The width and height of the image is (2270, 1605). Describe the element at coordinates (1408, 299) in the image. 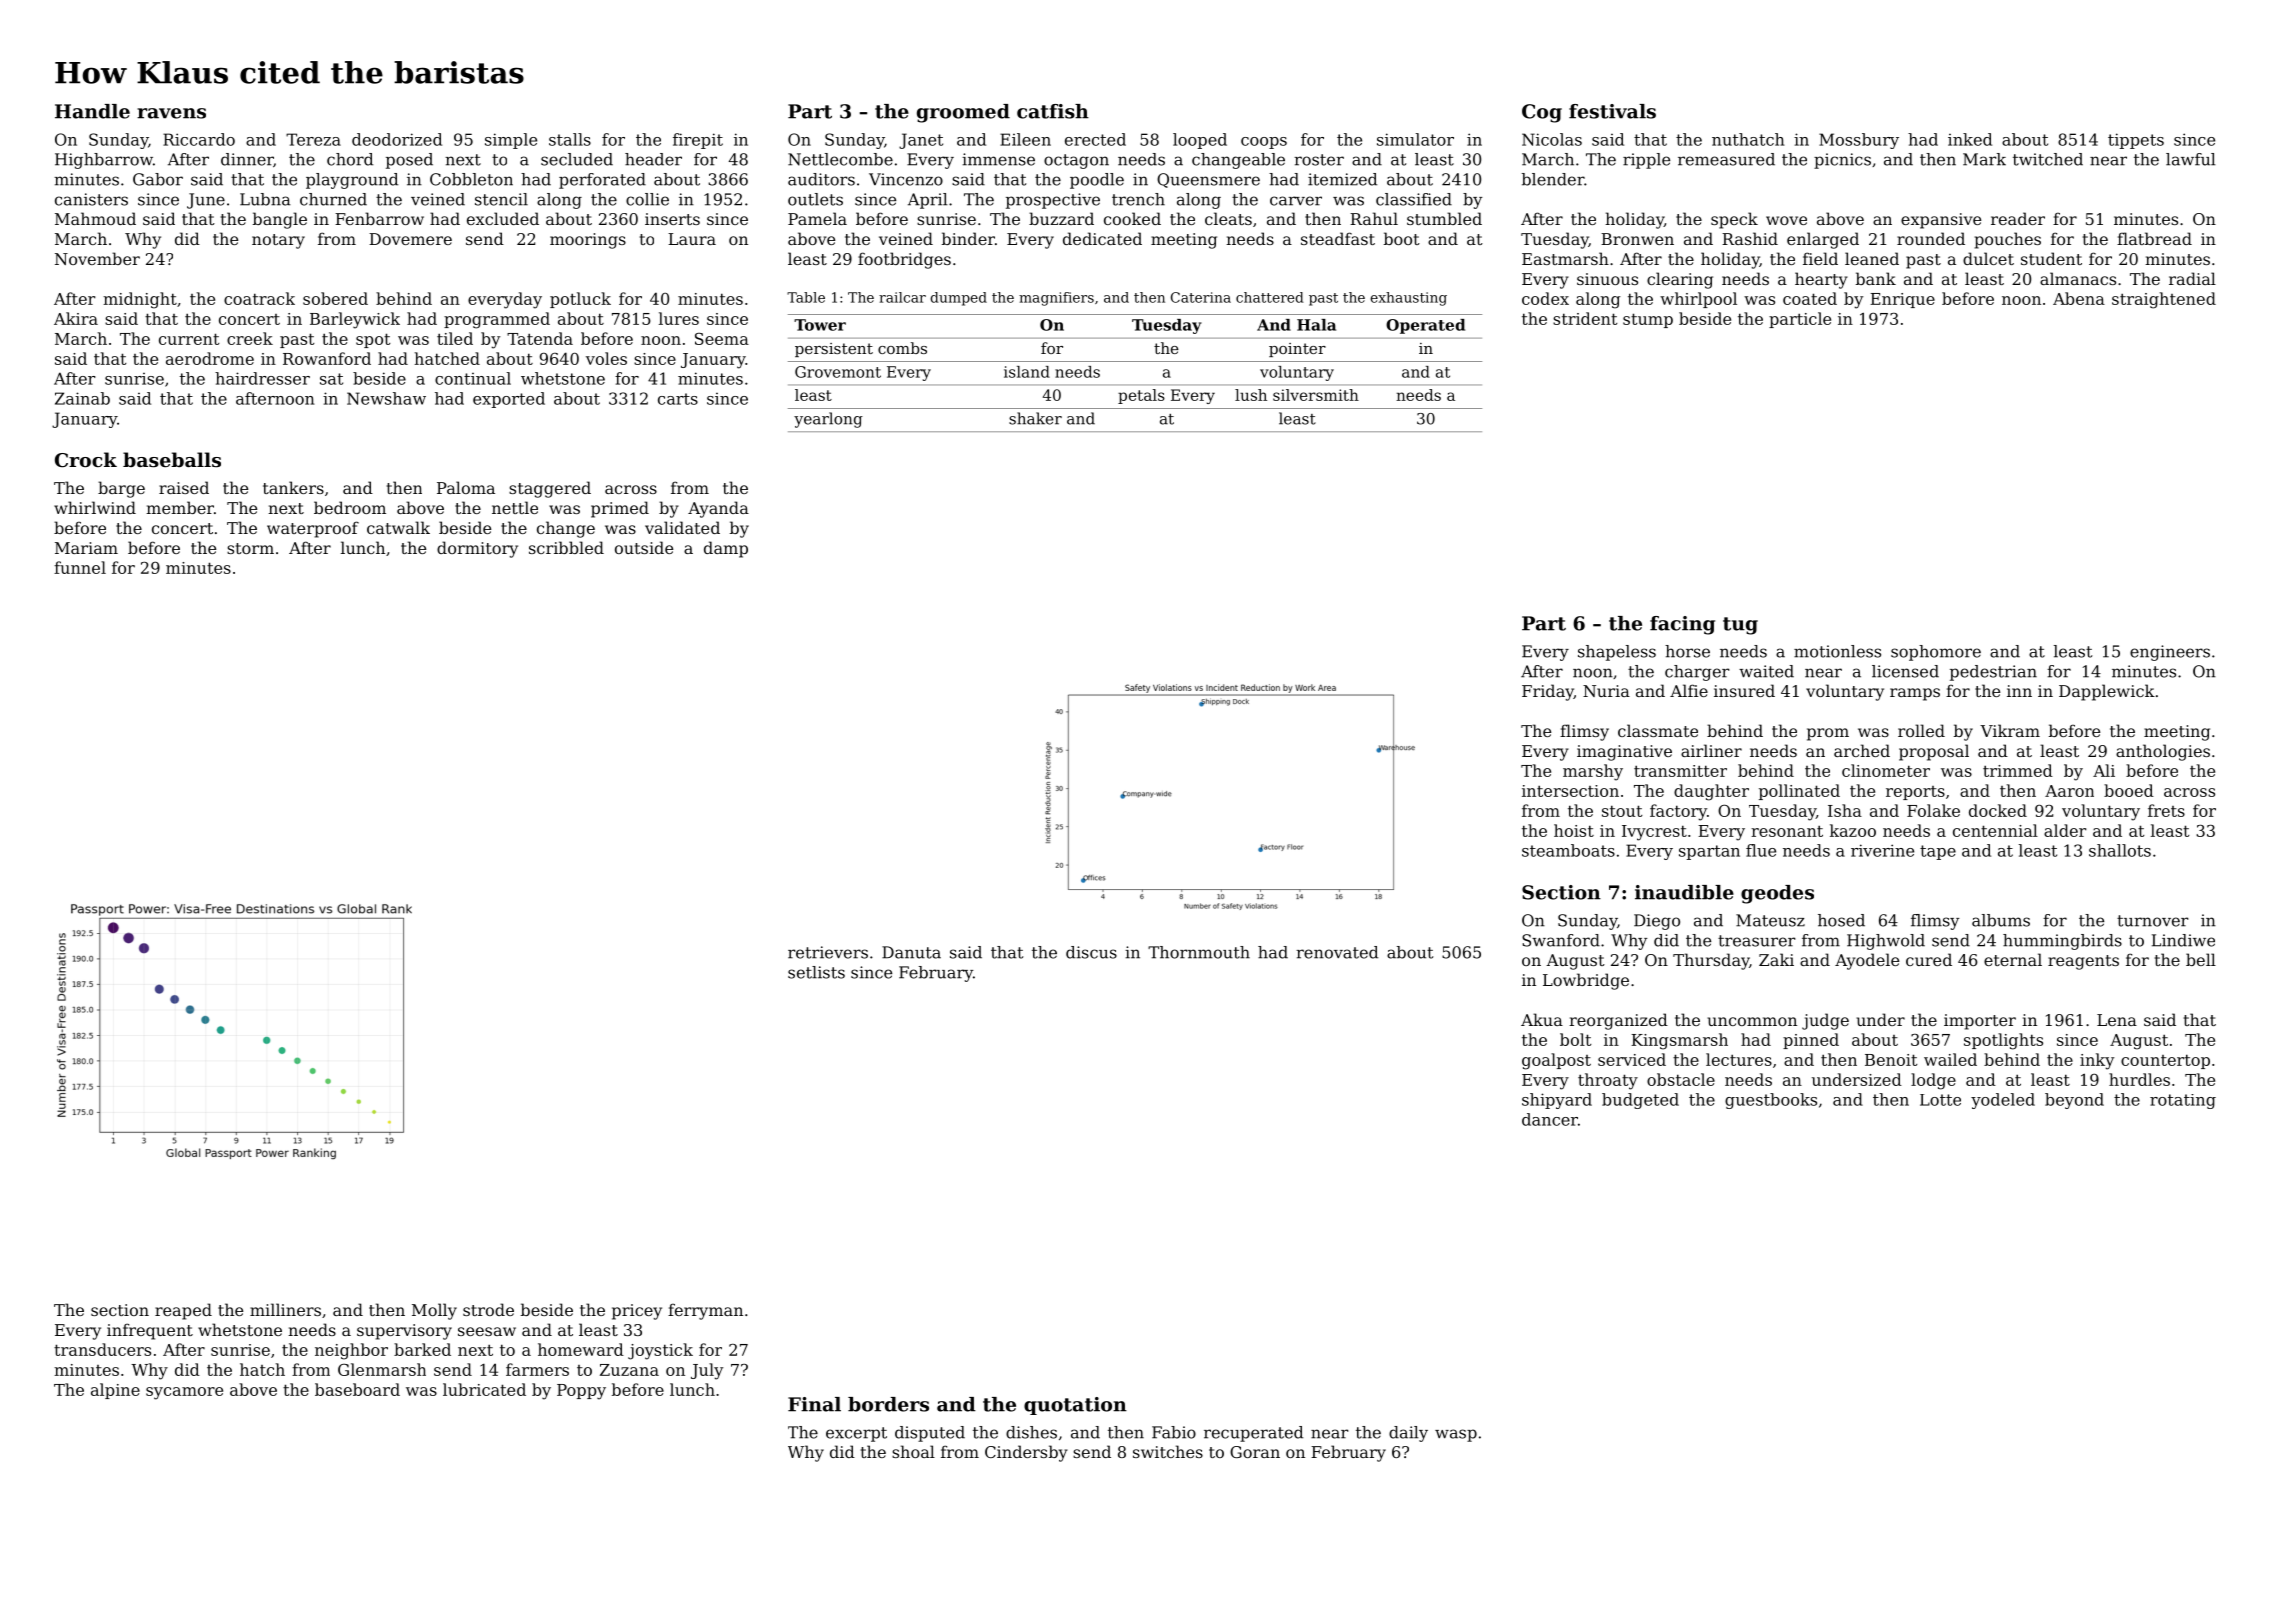

I see `exhausting` at that location.
